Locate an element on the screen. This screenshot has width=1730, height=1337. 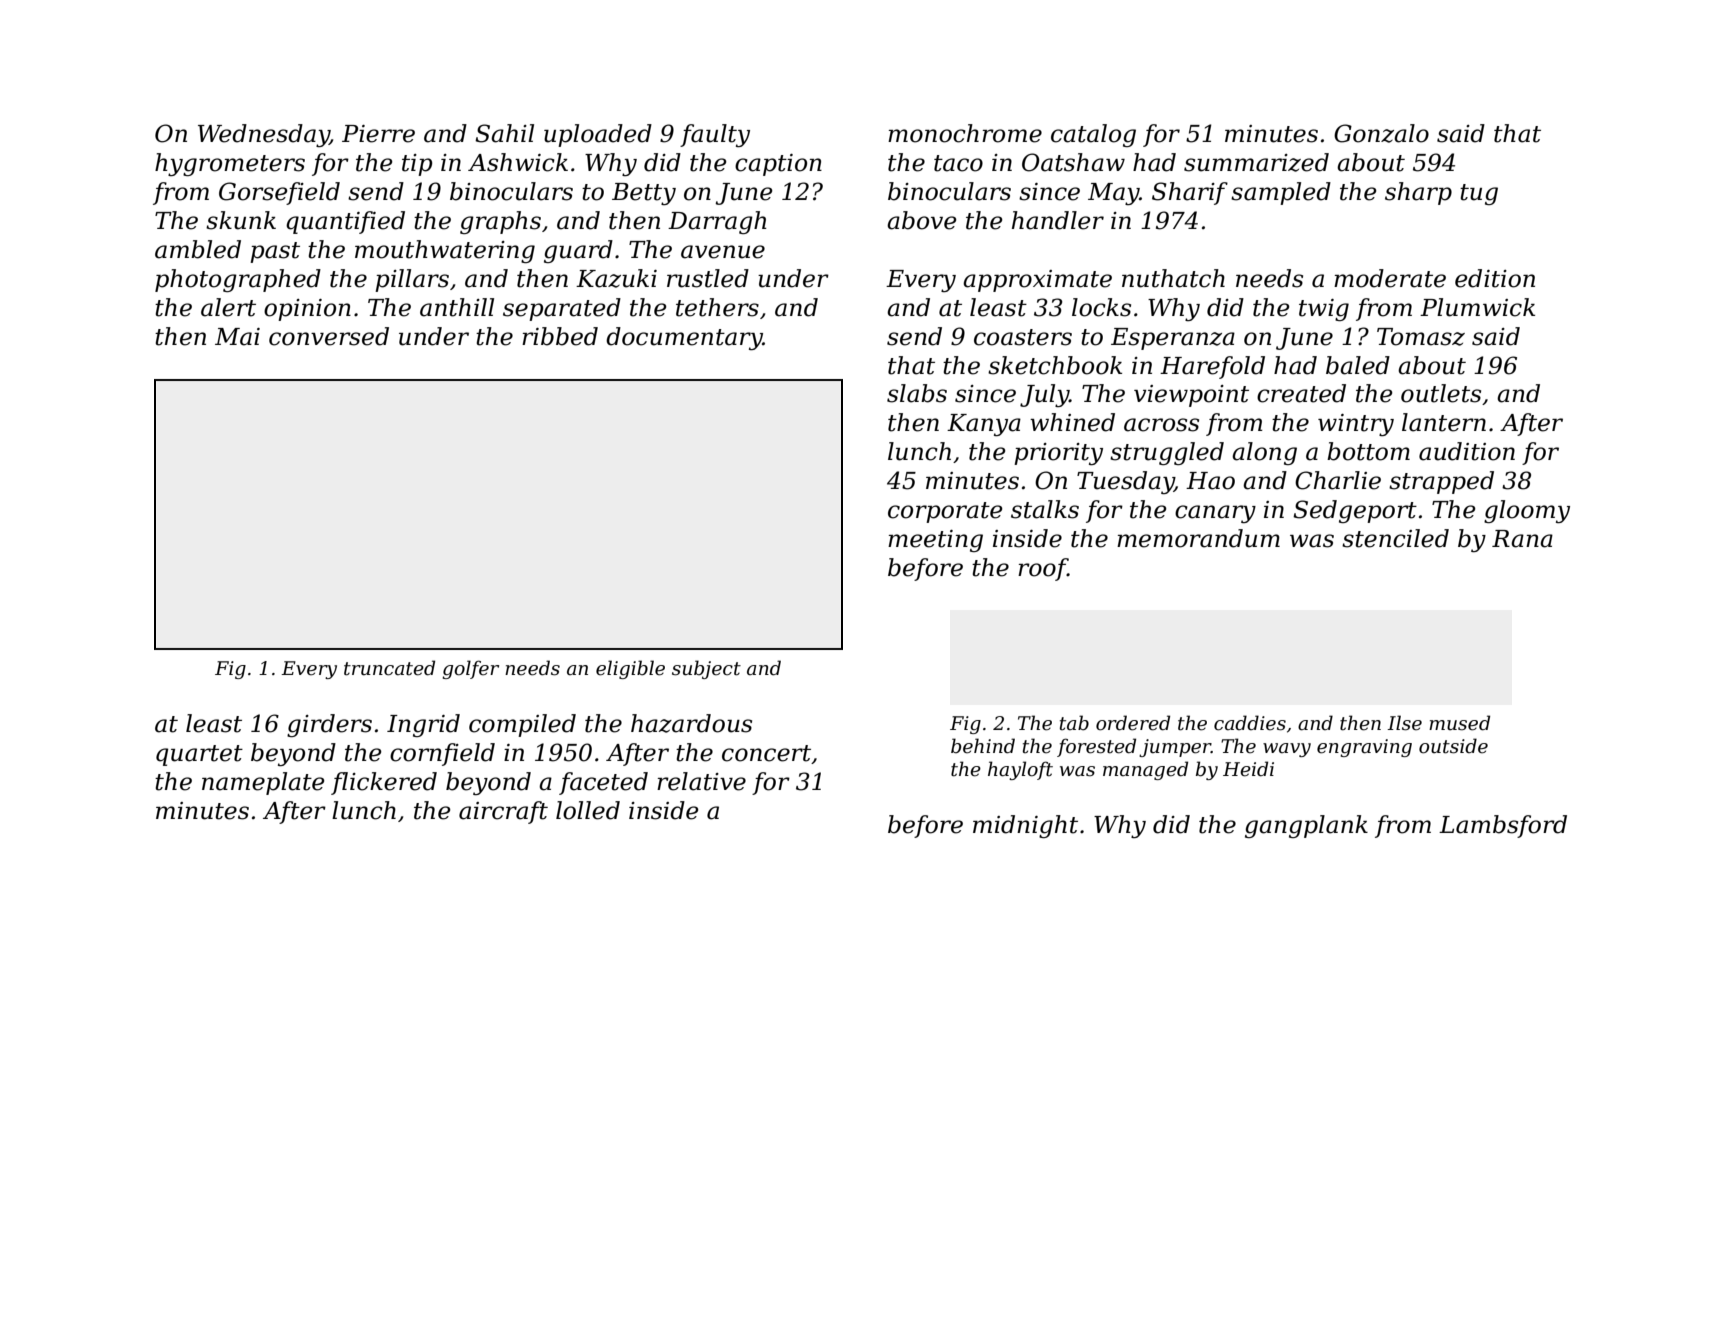
nameplate is located at coordinates (263, 783).
